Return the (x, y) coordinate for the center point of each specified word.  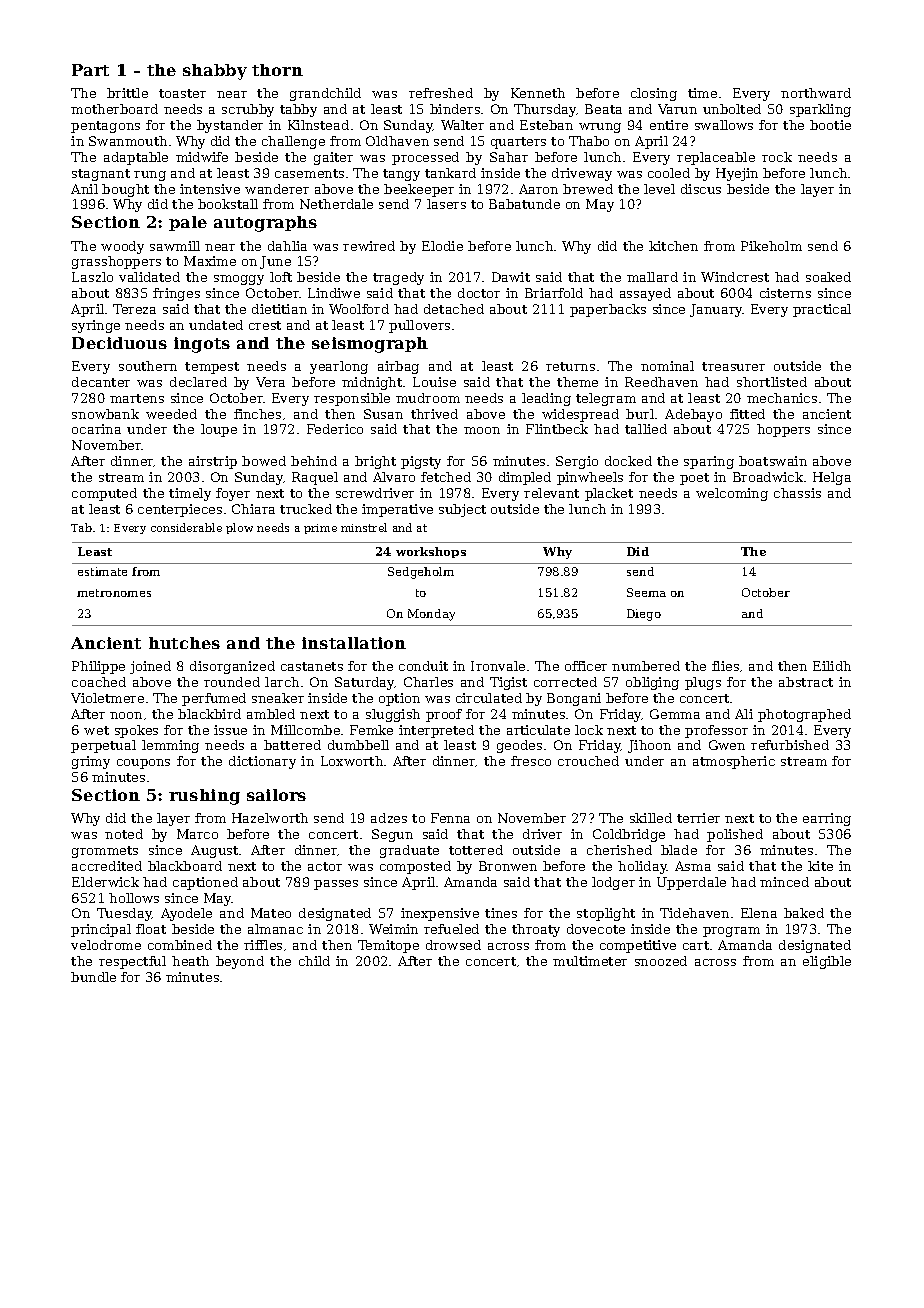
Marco (197, 834)
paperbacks (608, 310)
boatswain (773, 461)
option (399, 699)
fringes (176, 294)
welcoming (732, 494)
